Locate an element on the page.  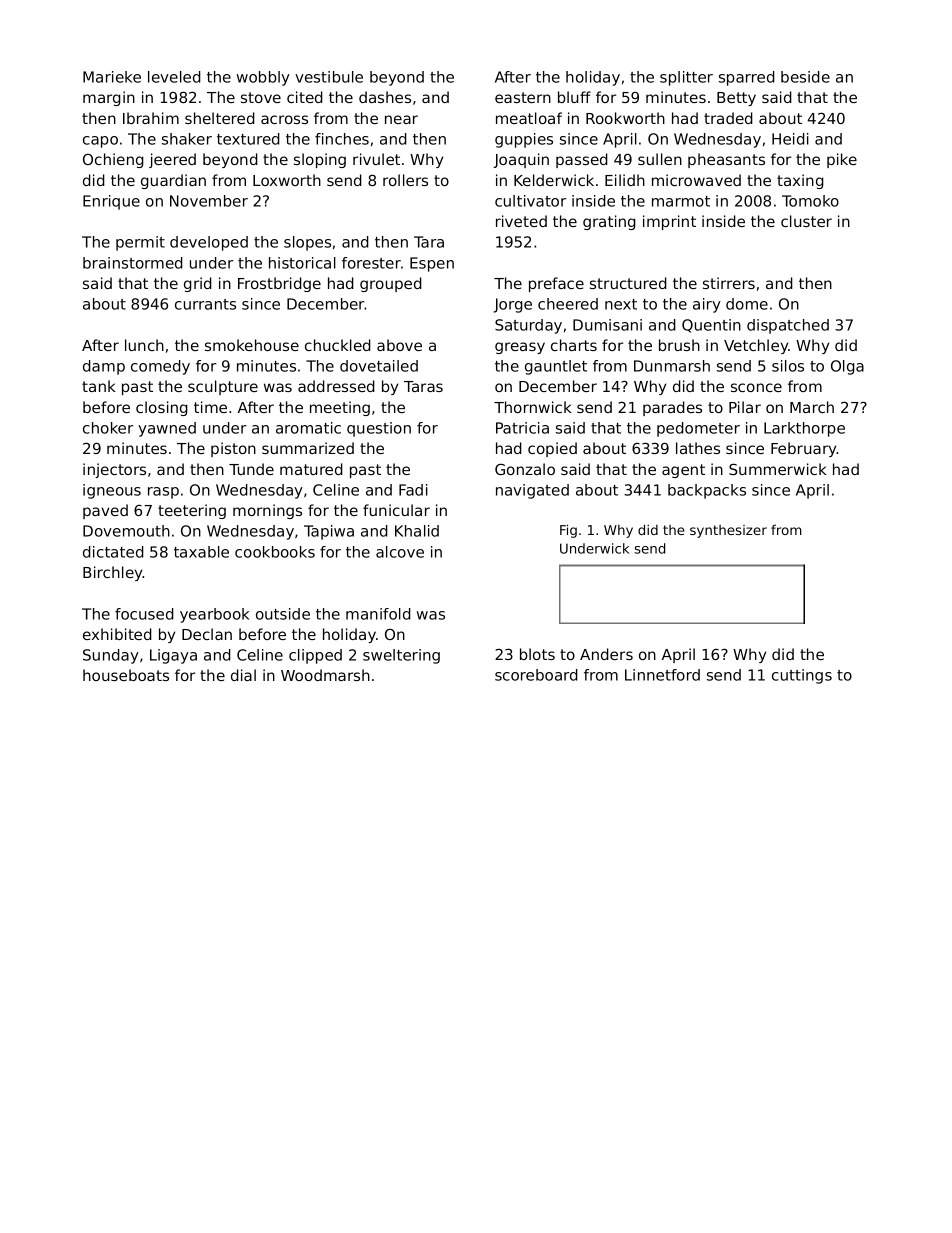
Betty is located at coordinates (736, 99).
